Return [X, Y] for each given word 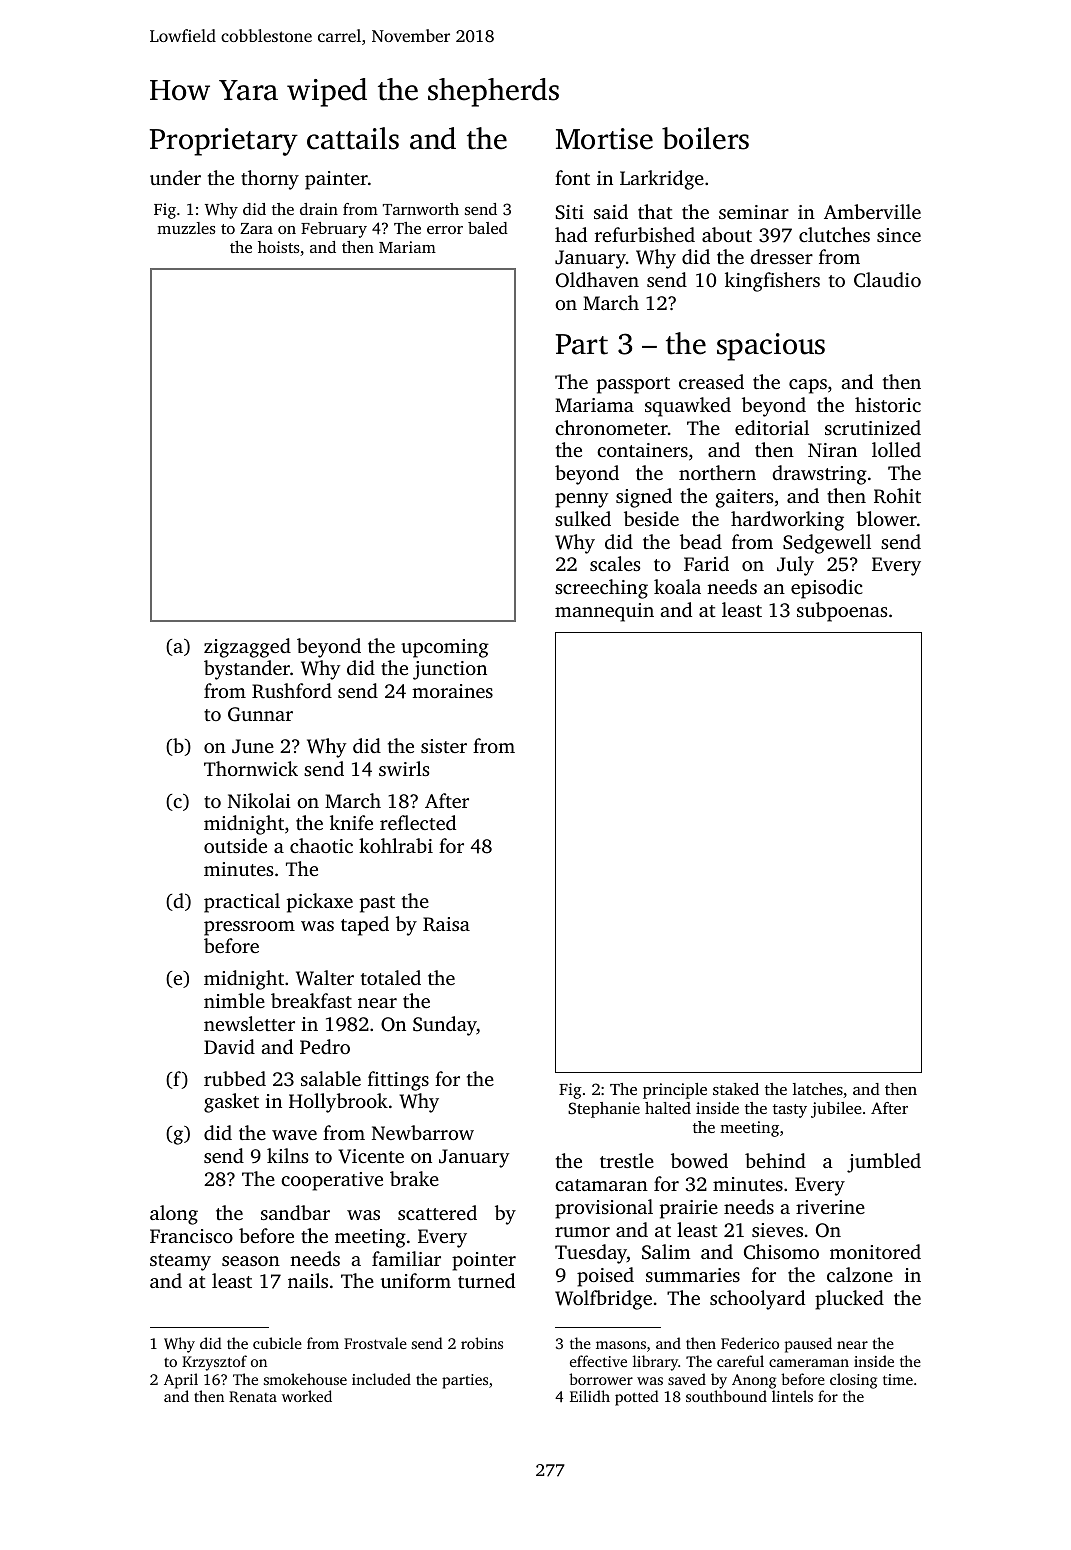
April [181, 1381]
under [175, 177]
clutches [834, 234]
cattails [353, 138]
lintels [792, 1396]
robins [482, 1343]
